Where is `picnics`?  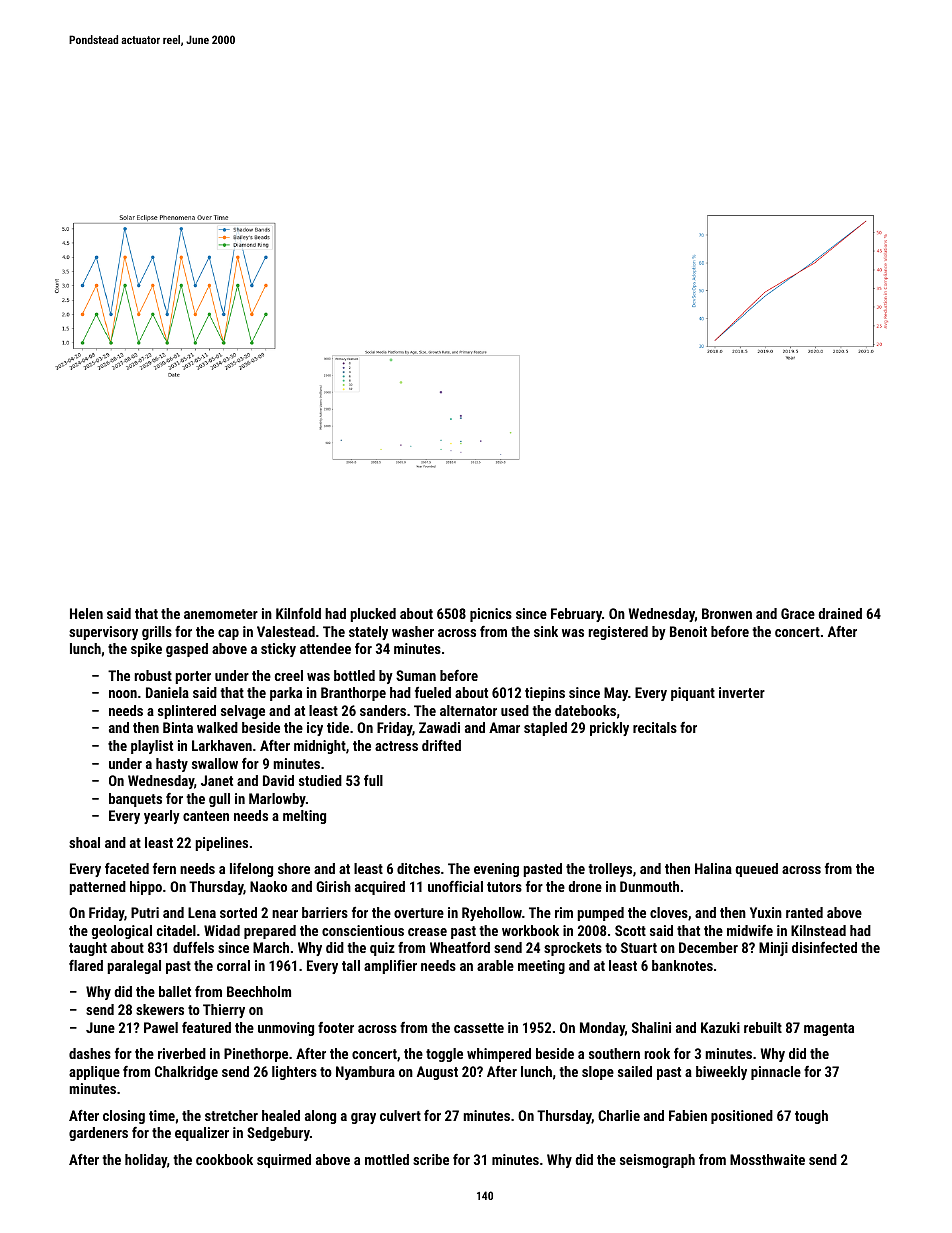 picnics is located at coordinates (491, 615).
